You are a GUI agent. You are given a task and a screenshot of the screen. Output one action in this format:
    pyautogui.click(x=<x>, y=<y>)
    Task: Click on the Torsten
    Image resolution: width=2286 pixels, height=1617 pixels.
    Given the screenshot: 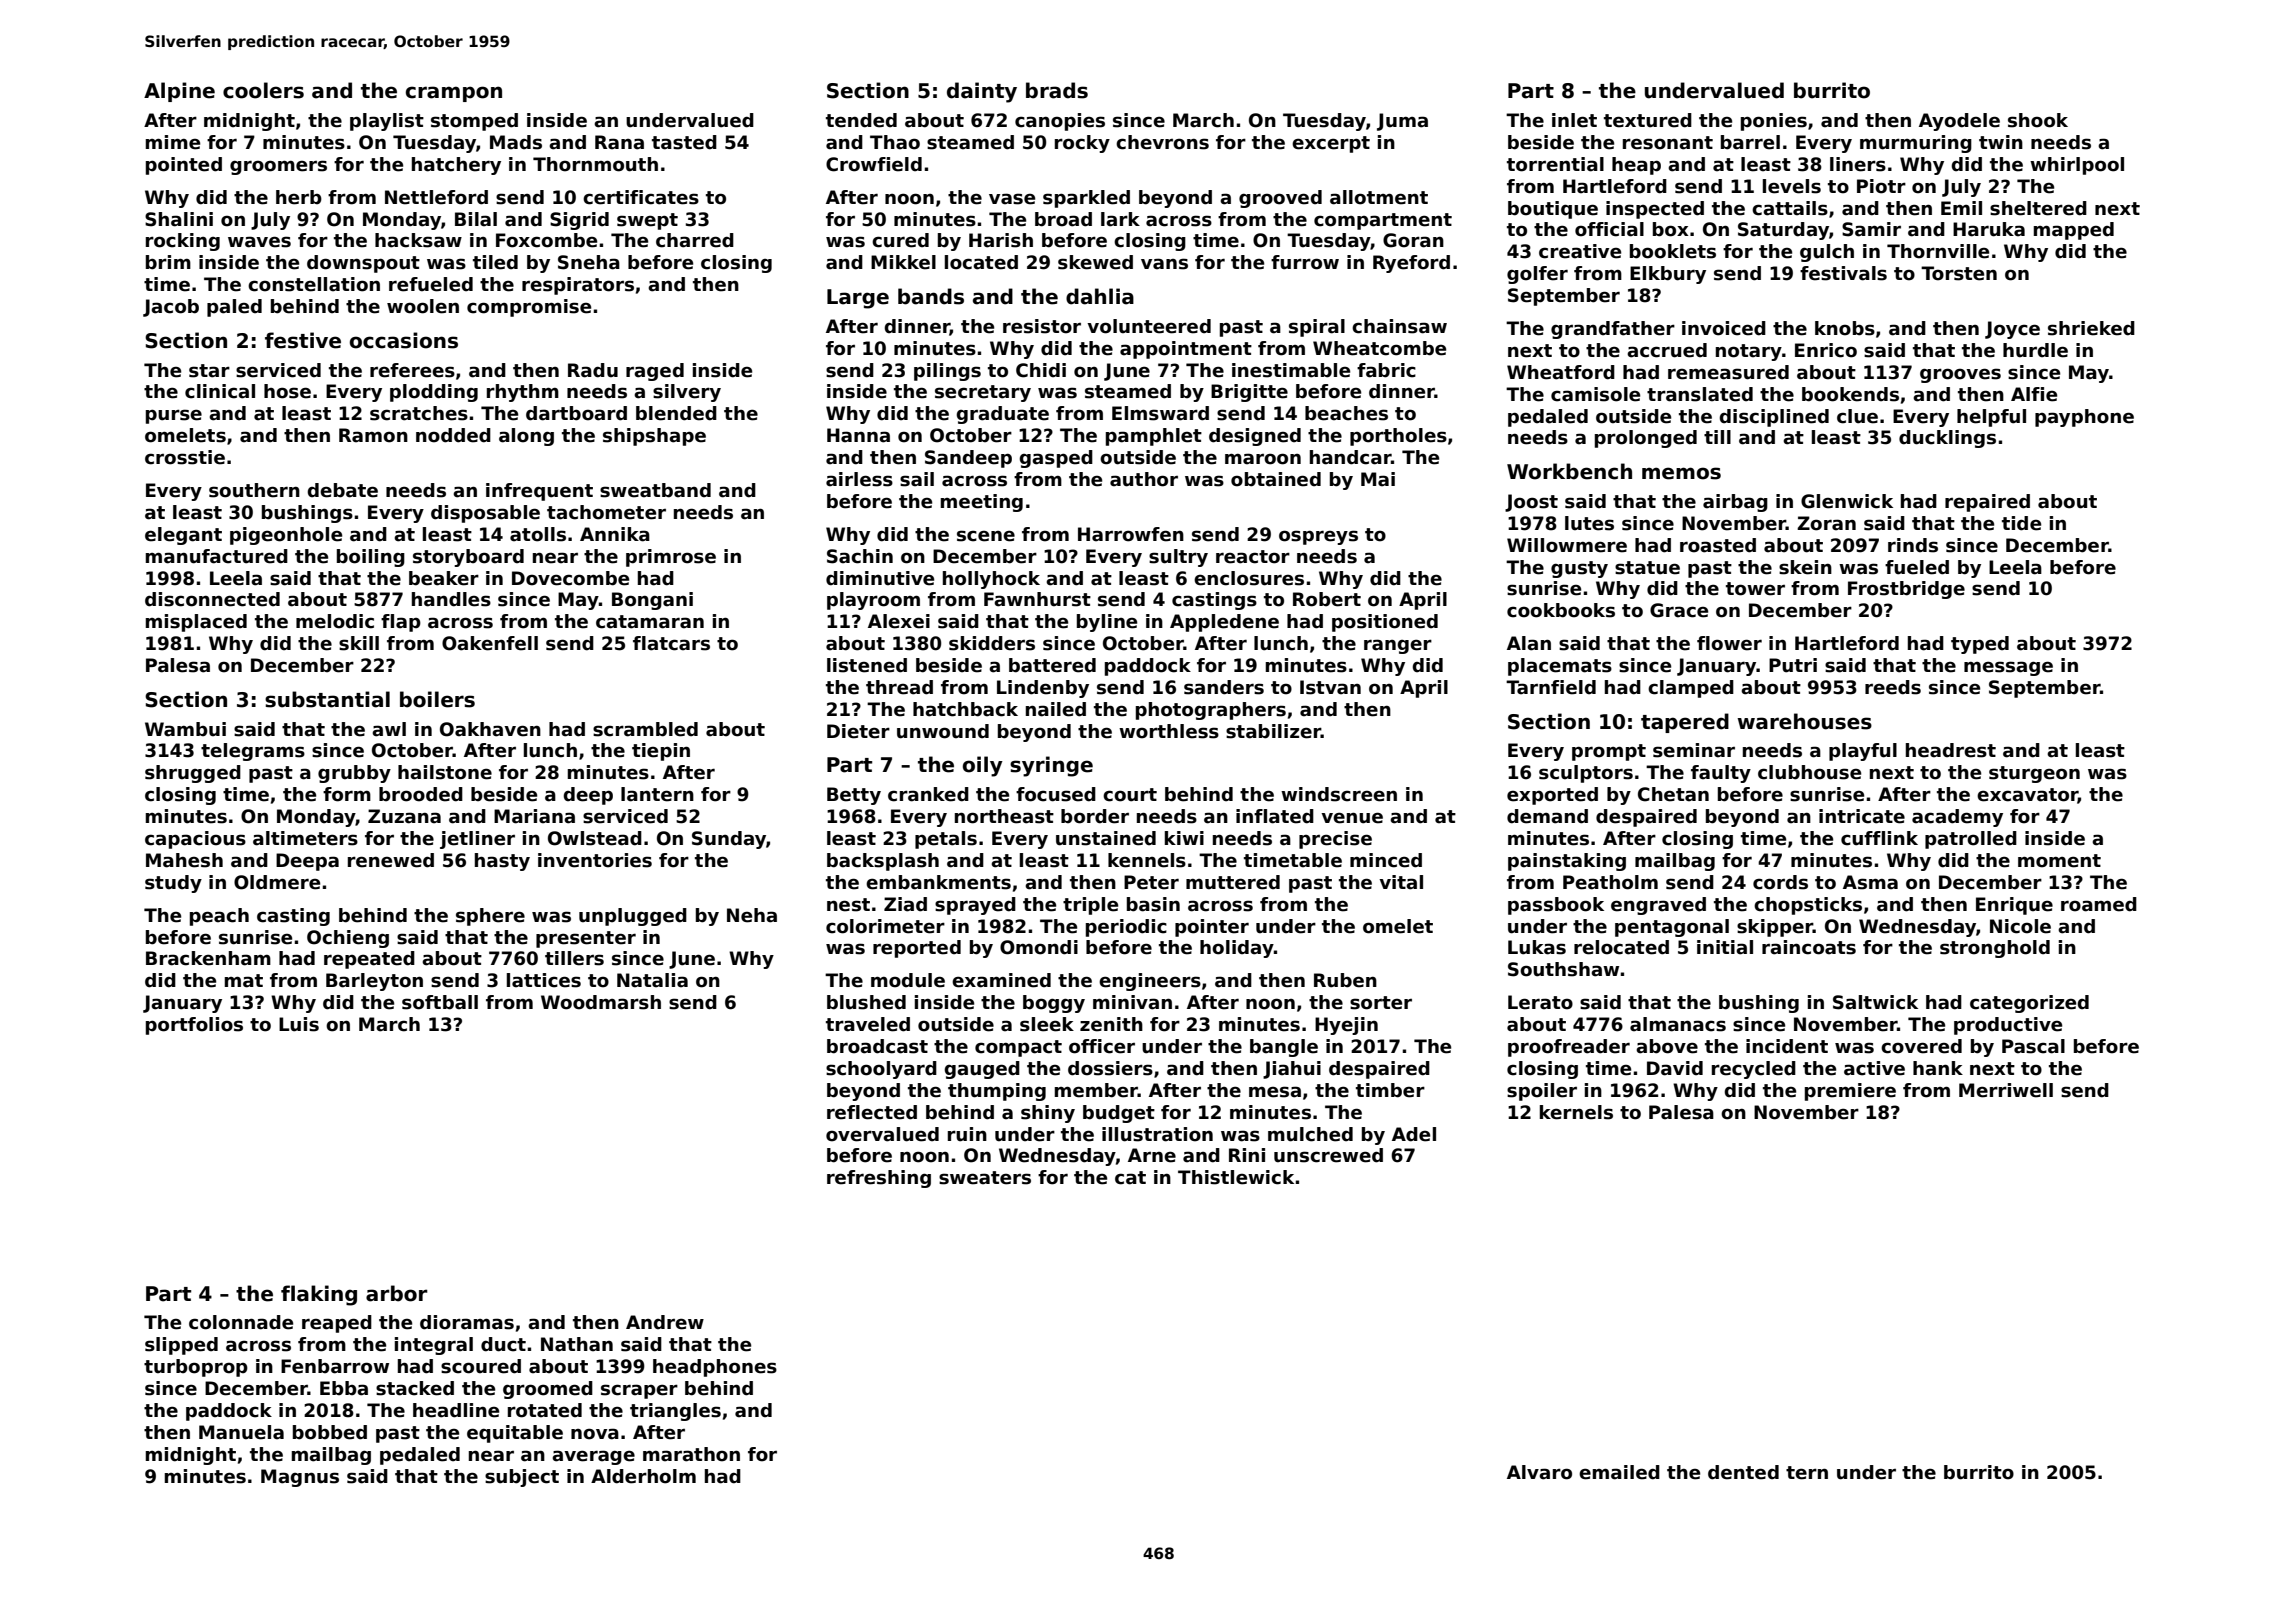 What is the action you would take?
    pyautogui.click(x=1959, y=273)
